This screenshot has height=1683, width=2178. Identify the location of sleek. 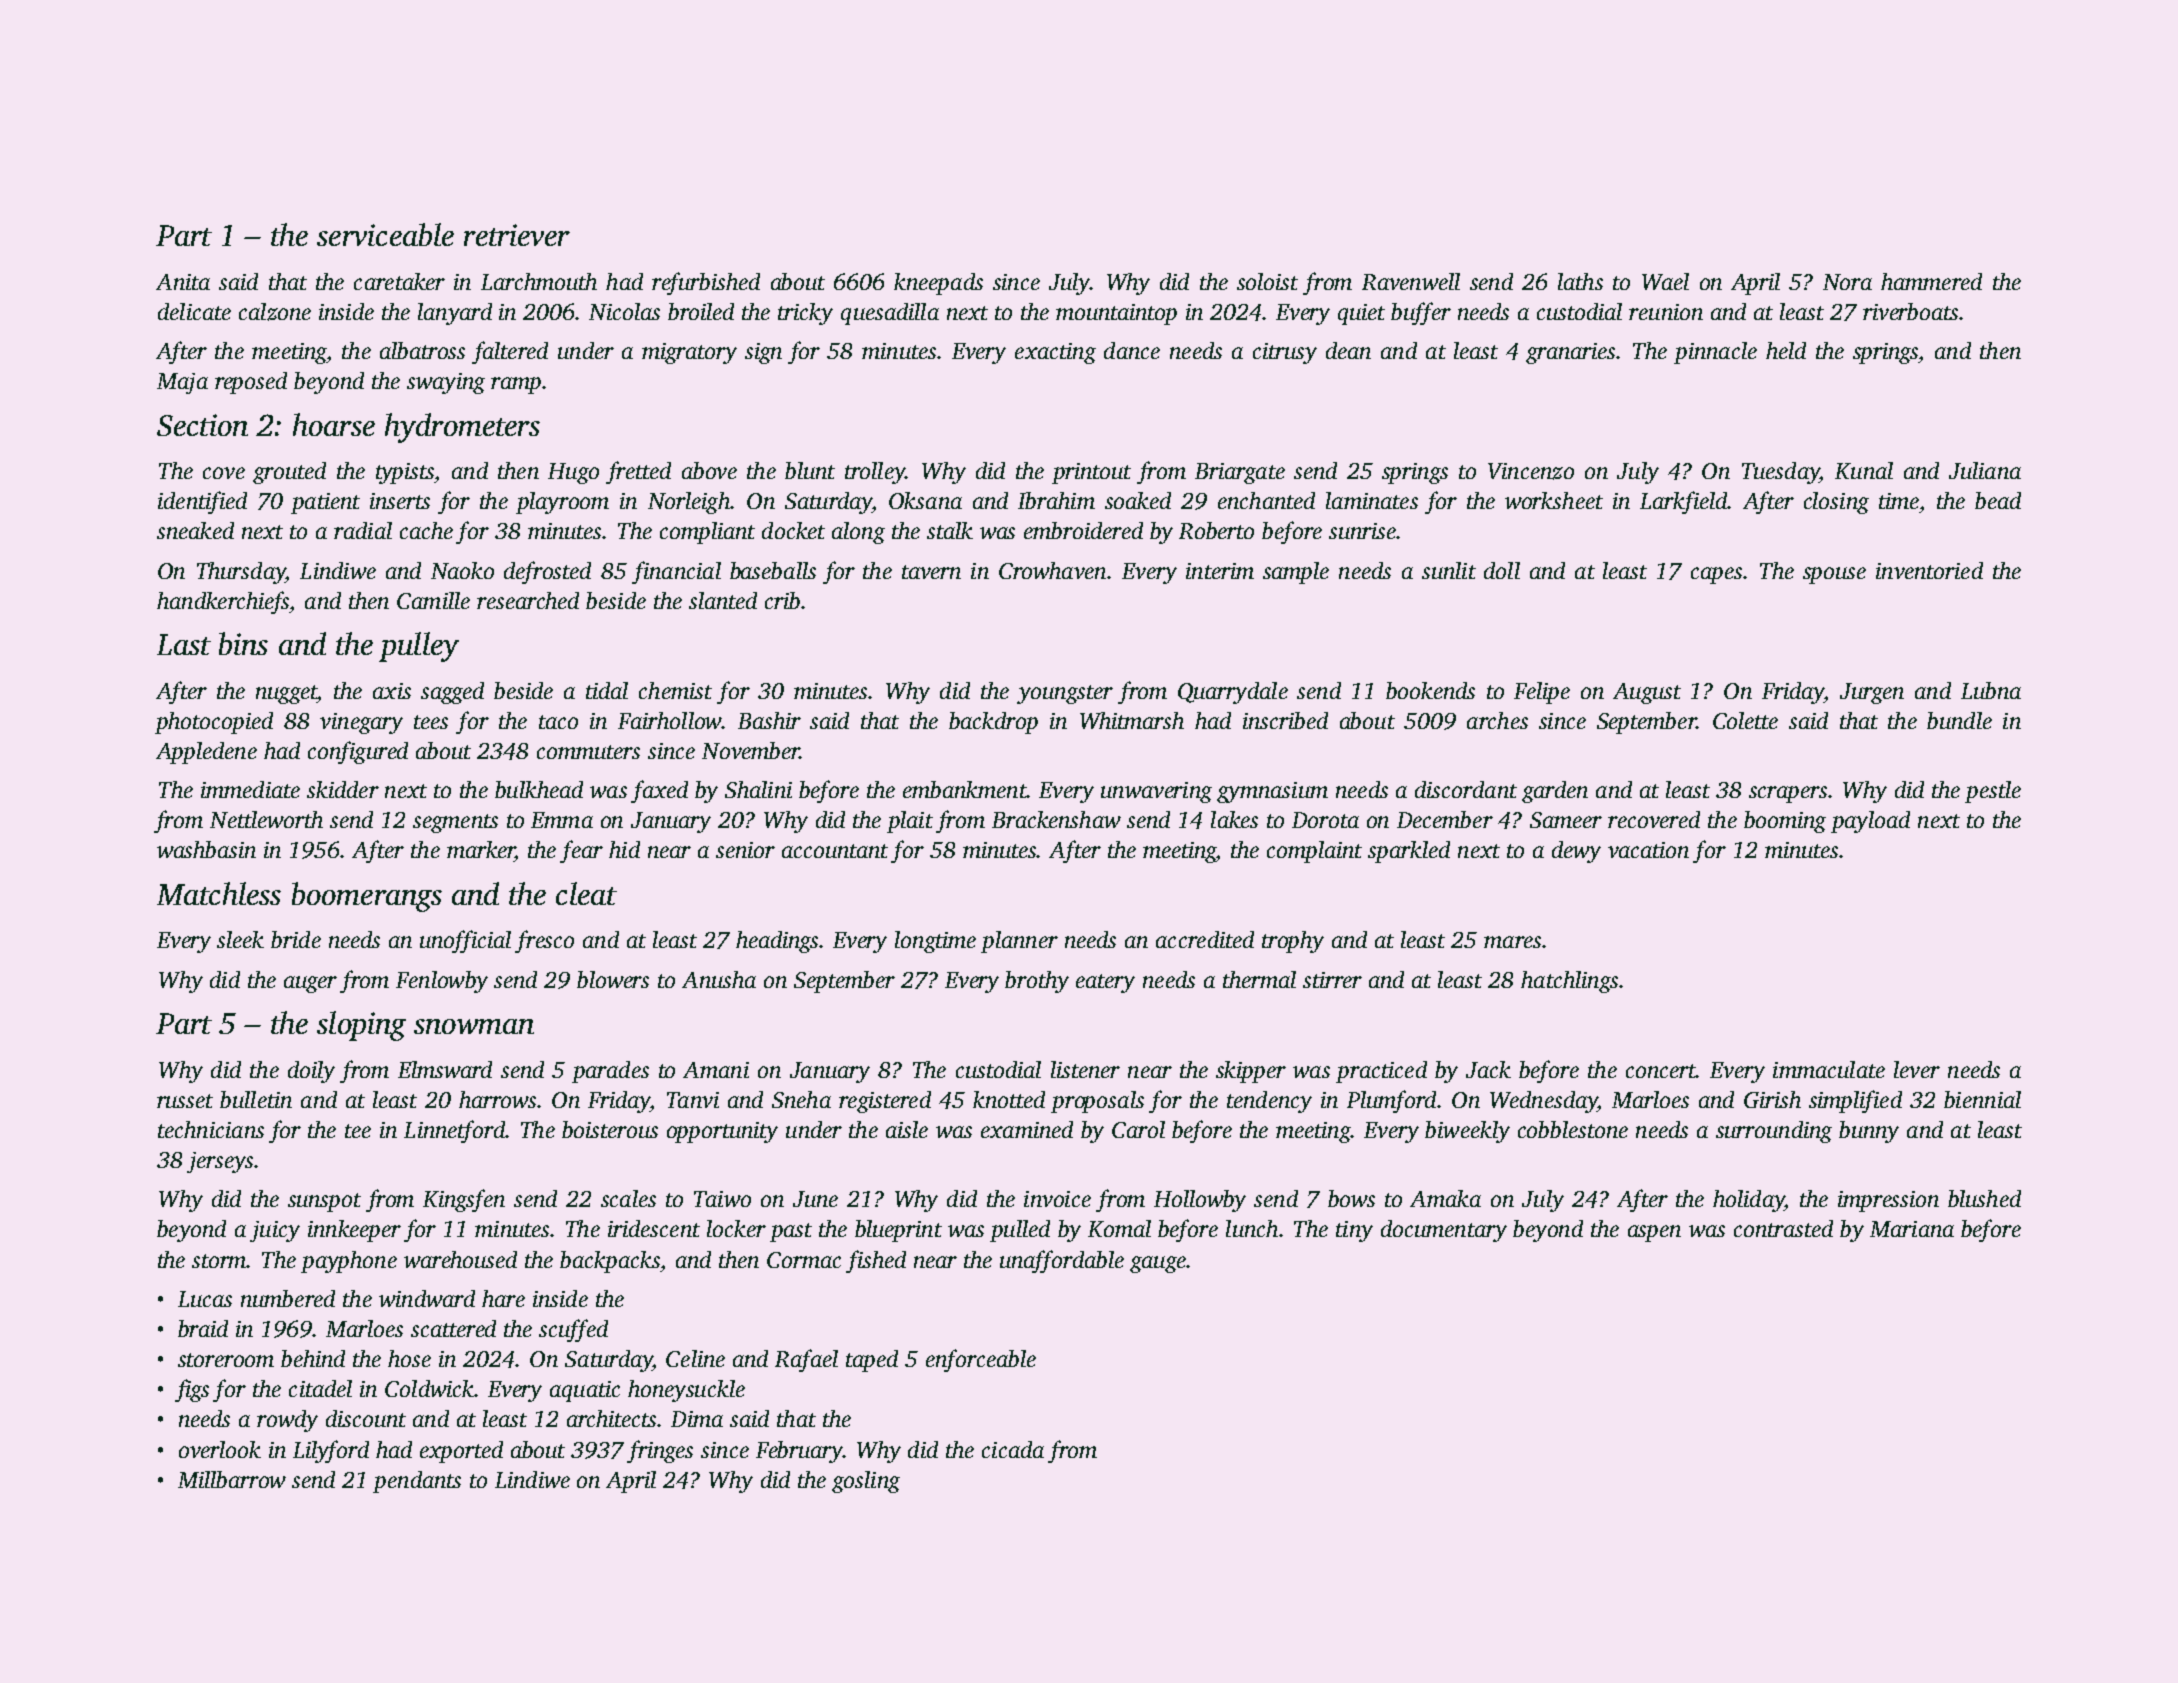
(240, 939).
